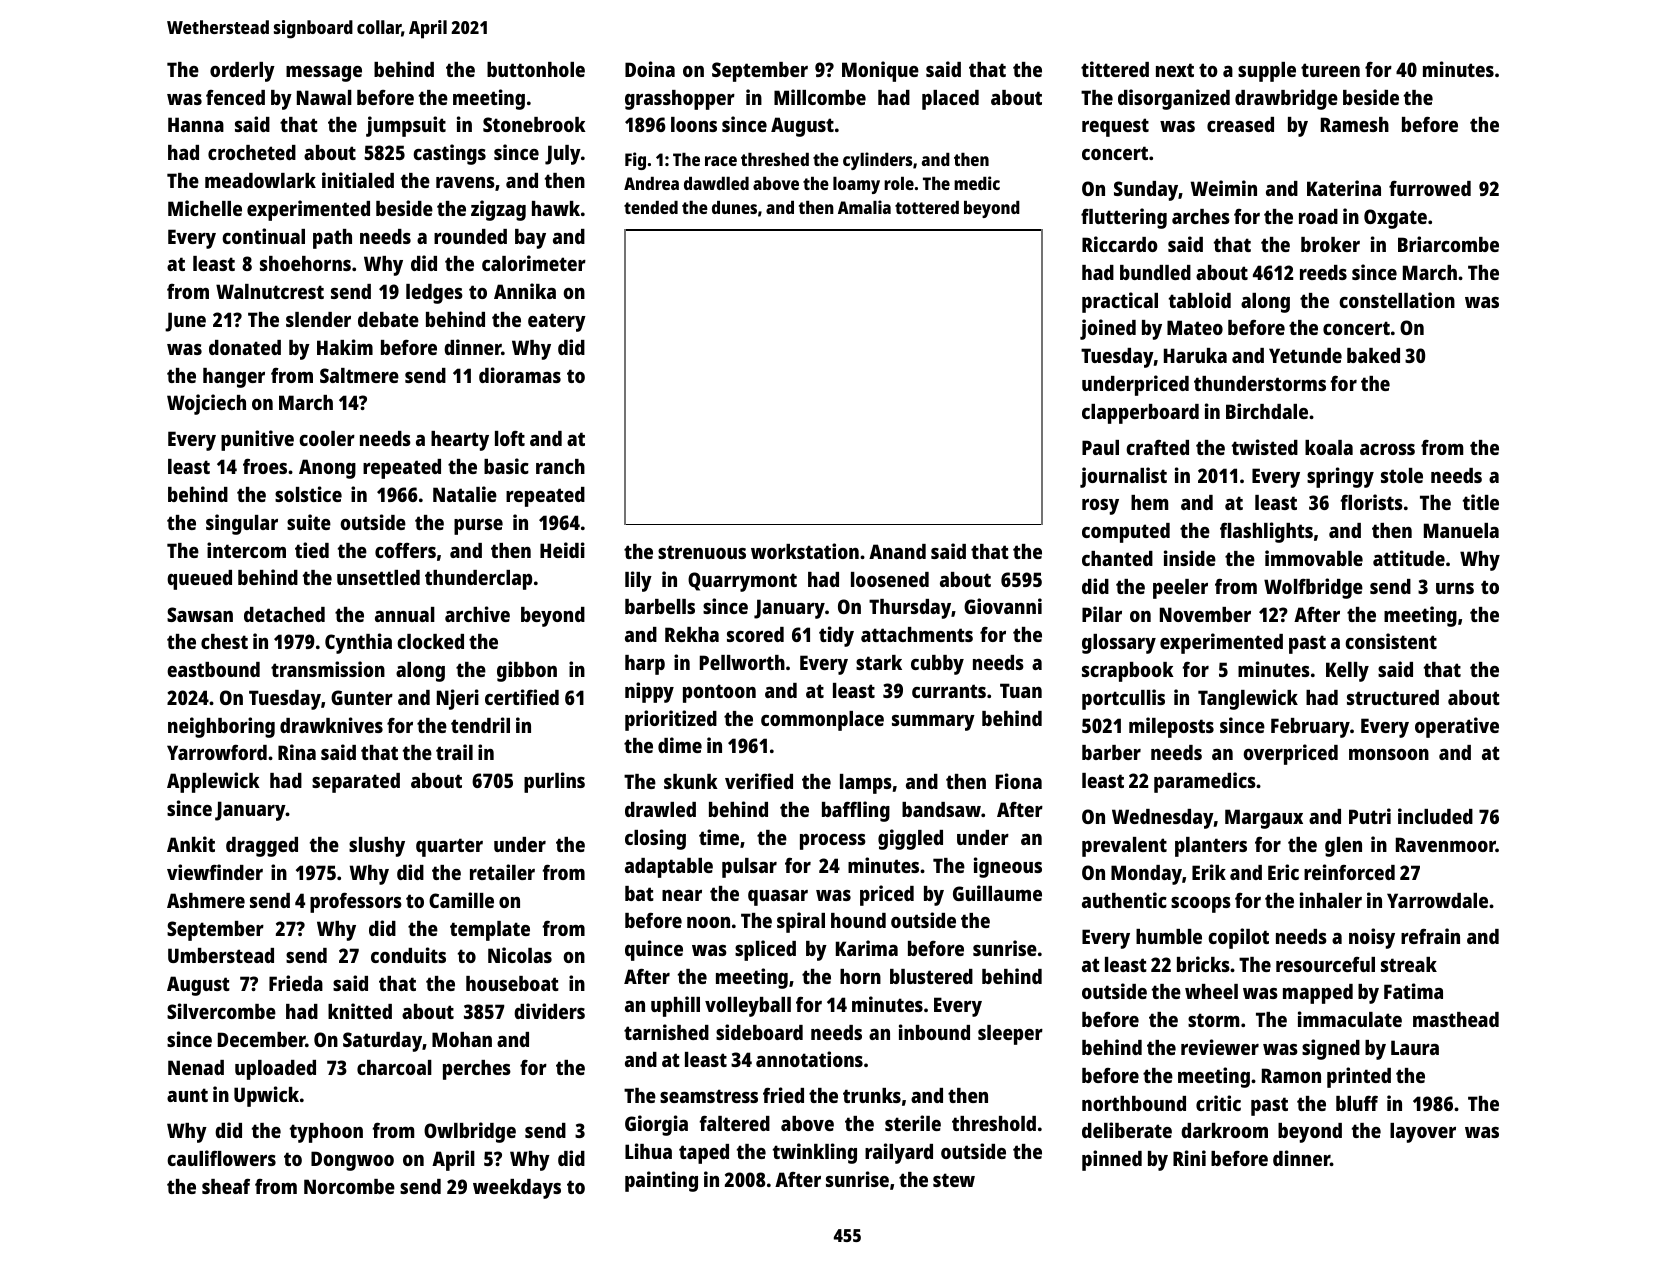  I want to click on donated, so click(245, 347).
